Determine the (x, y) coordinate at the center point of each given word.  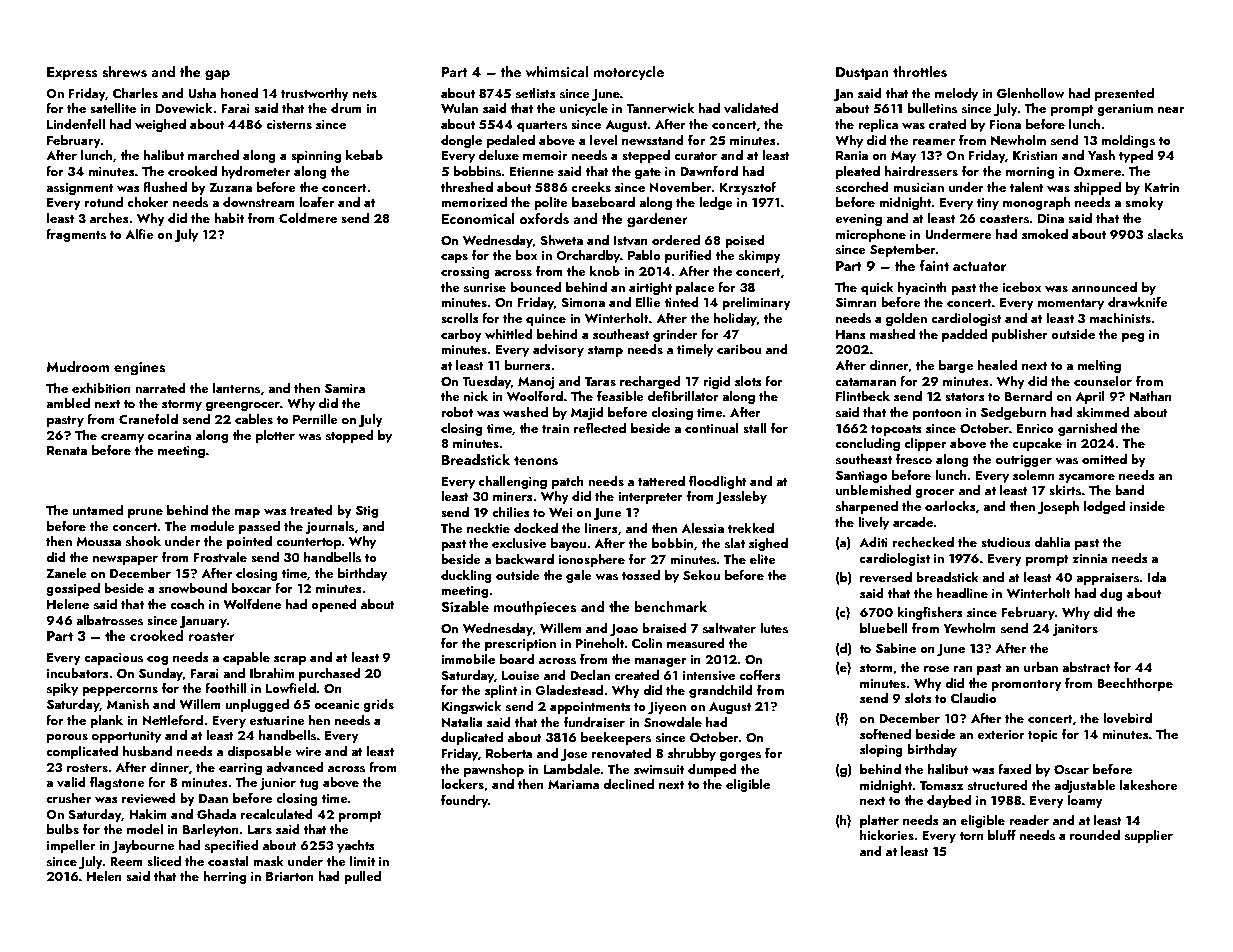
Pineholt (600, 643)
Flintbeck (863, 396)
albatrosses (109, 620)
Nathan (1151, 396)
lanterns (236, 388)
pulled (362, 877)
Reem (126, 861)
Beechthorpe (1135, 684)
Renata (67, 450)
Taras (600, 381)
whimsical (557, 72)
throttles (920, 72)
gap (217, 75)
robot (457, 412)
